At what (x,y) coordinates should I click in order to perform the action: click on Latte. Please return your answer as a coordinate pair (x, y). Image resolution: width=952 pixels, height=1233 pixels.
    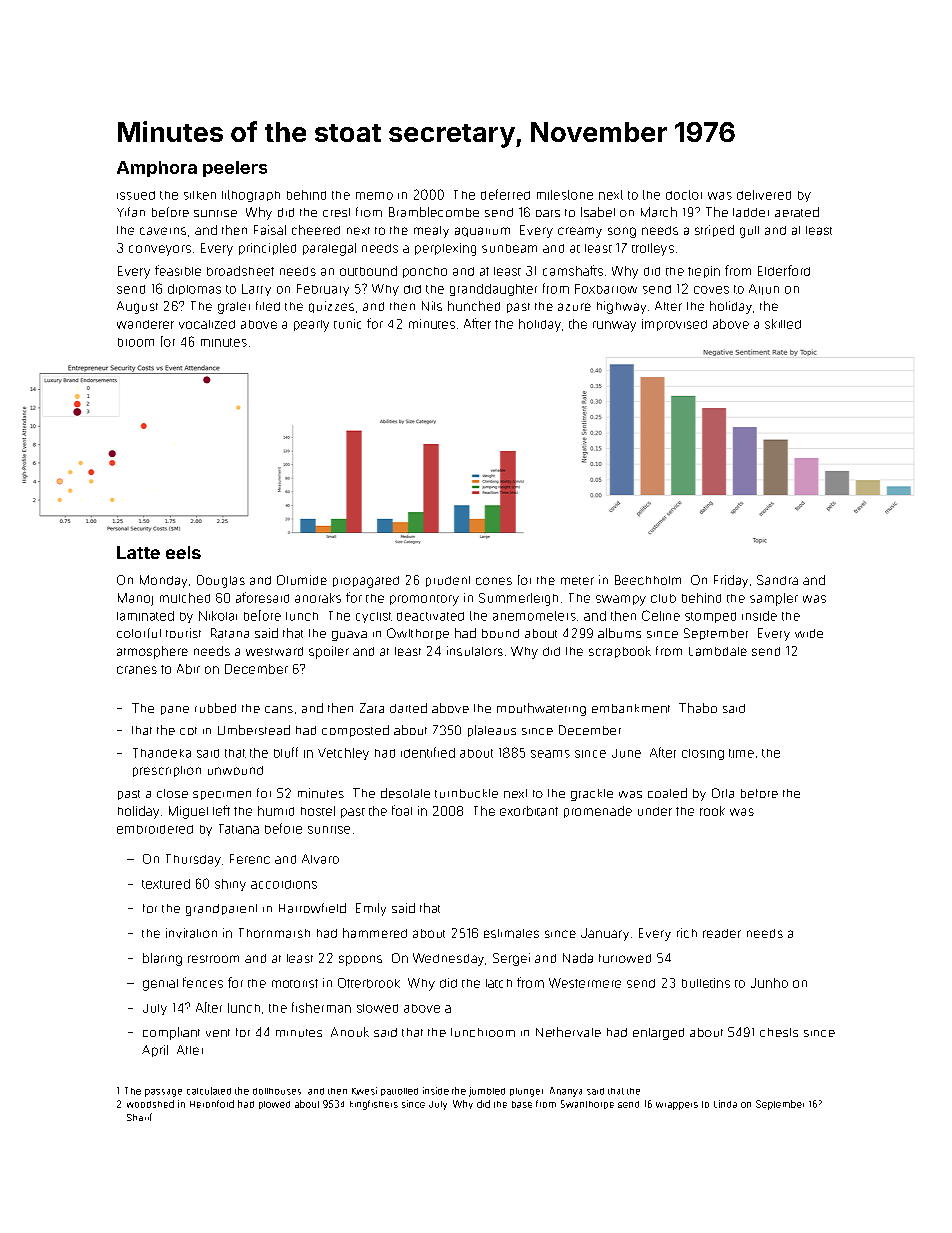
    Looking at the image, I should click on (138, 552).
